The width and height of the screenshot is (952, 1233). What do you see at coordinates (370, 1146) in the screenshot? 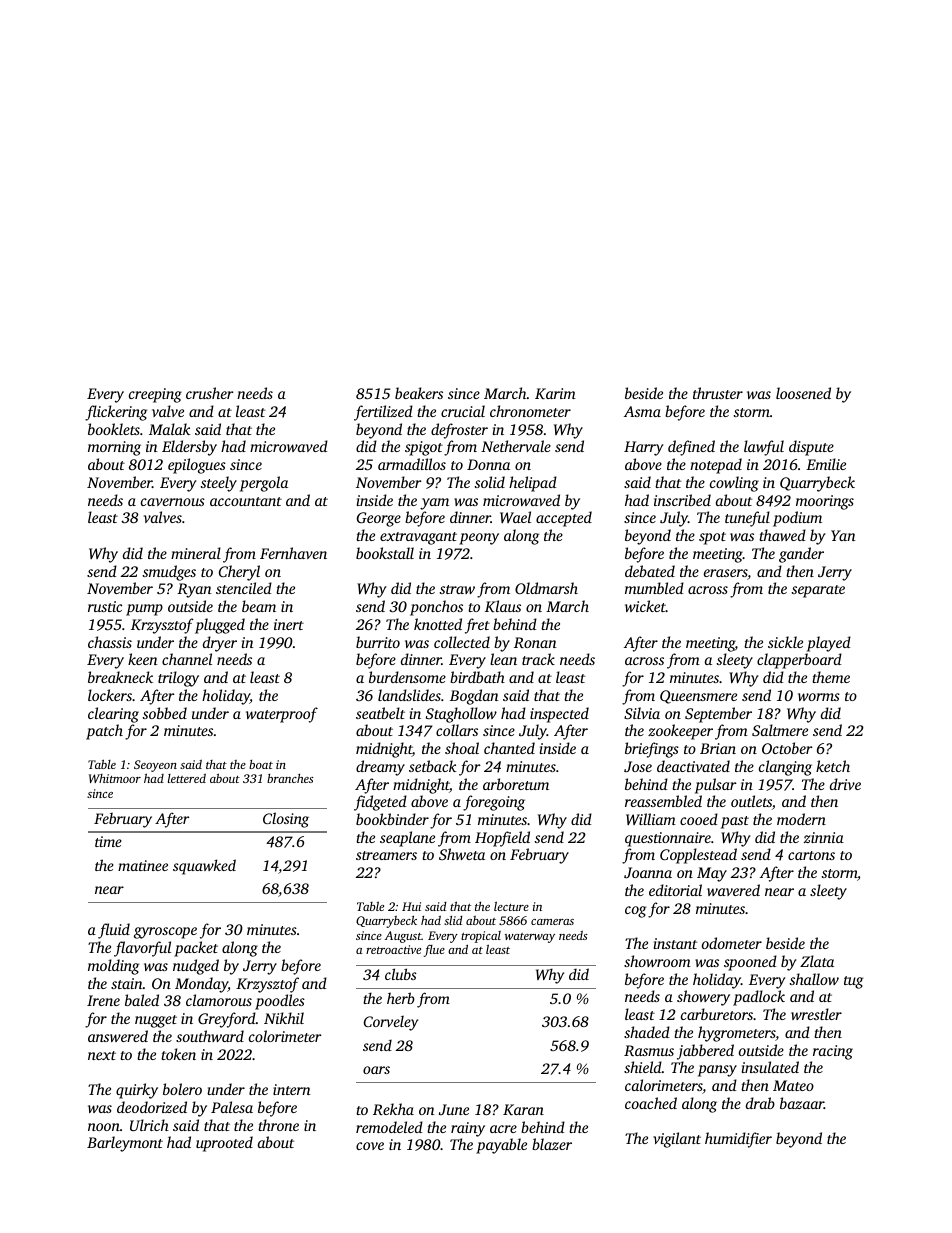
I see `cove` at bounding box center [370, 1146].
